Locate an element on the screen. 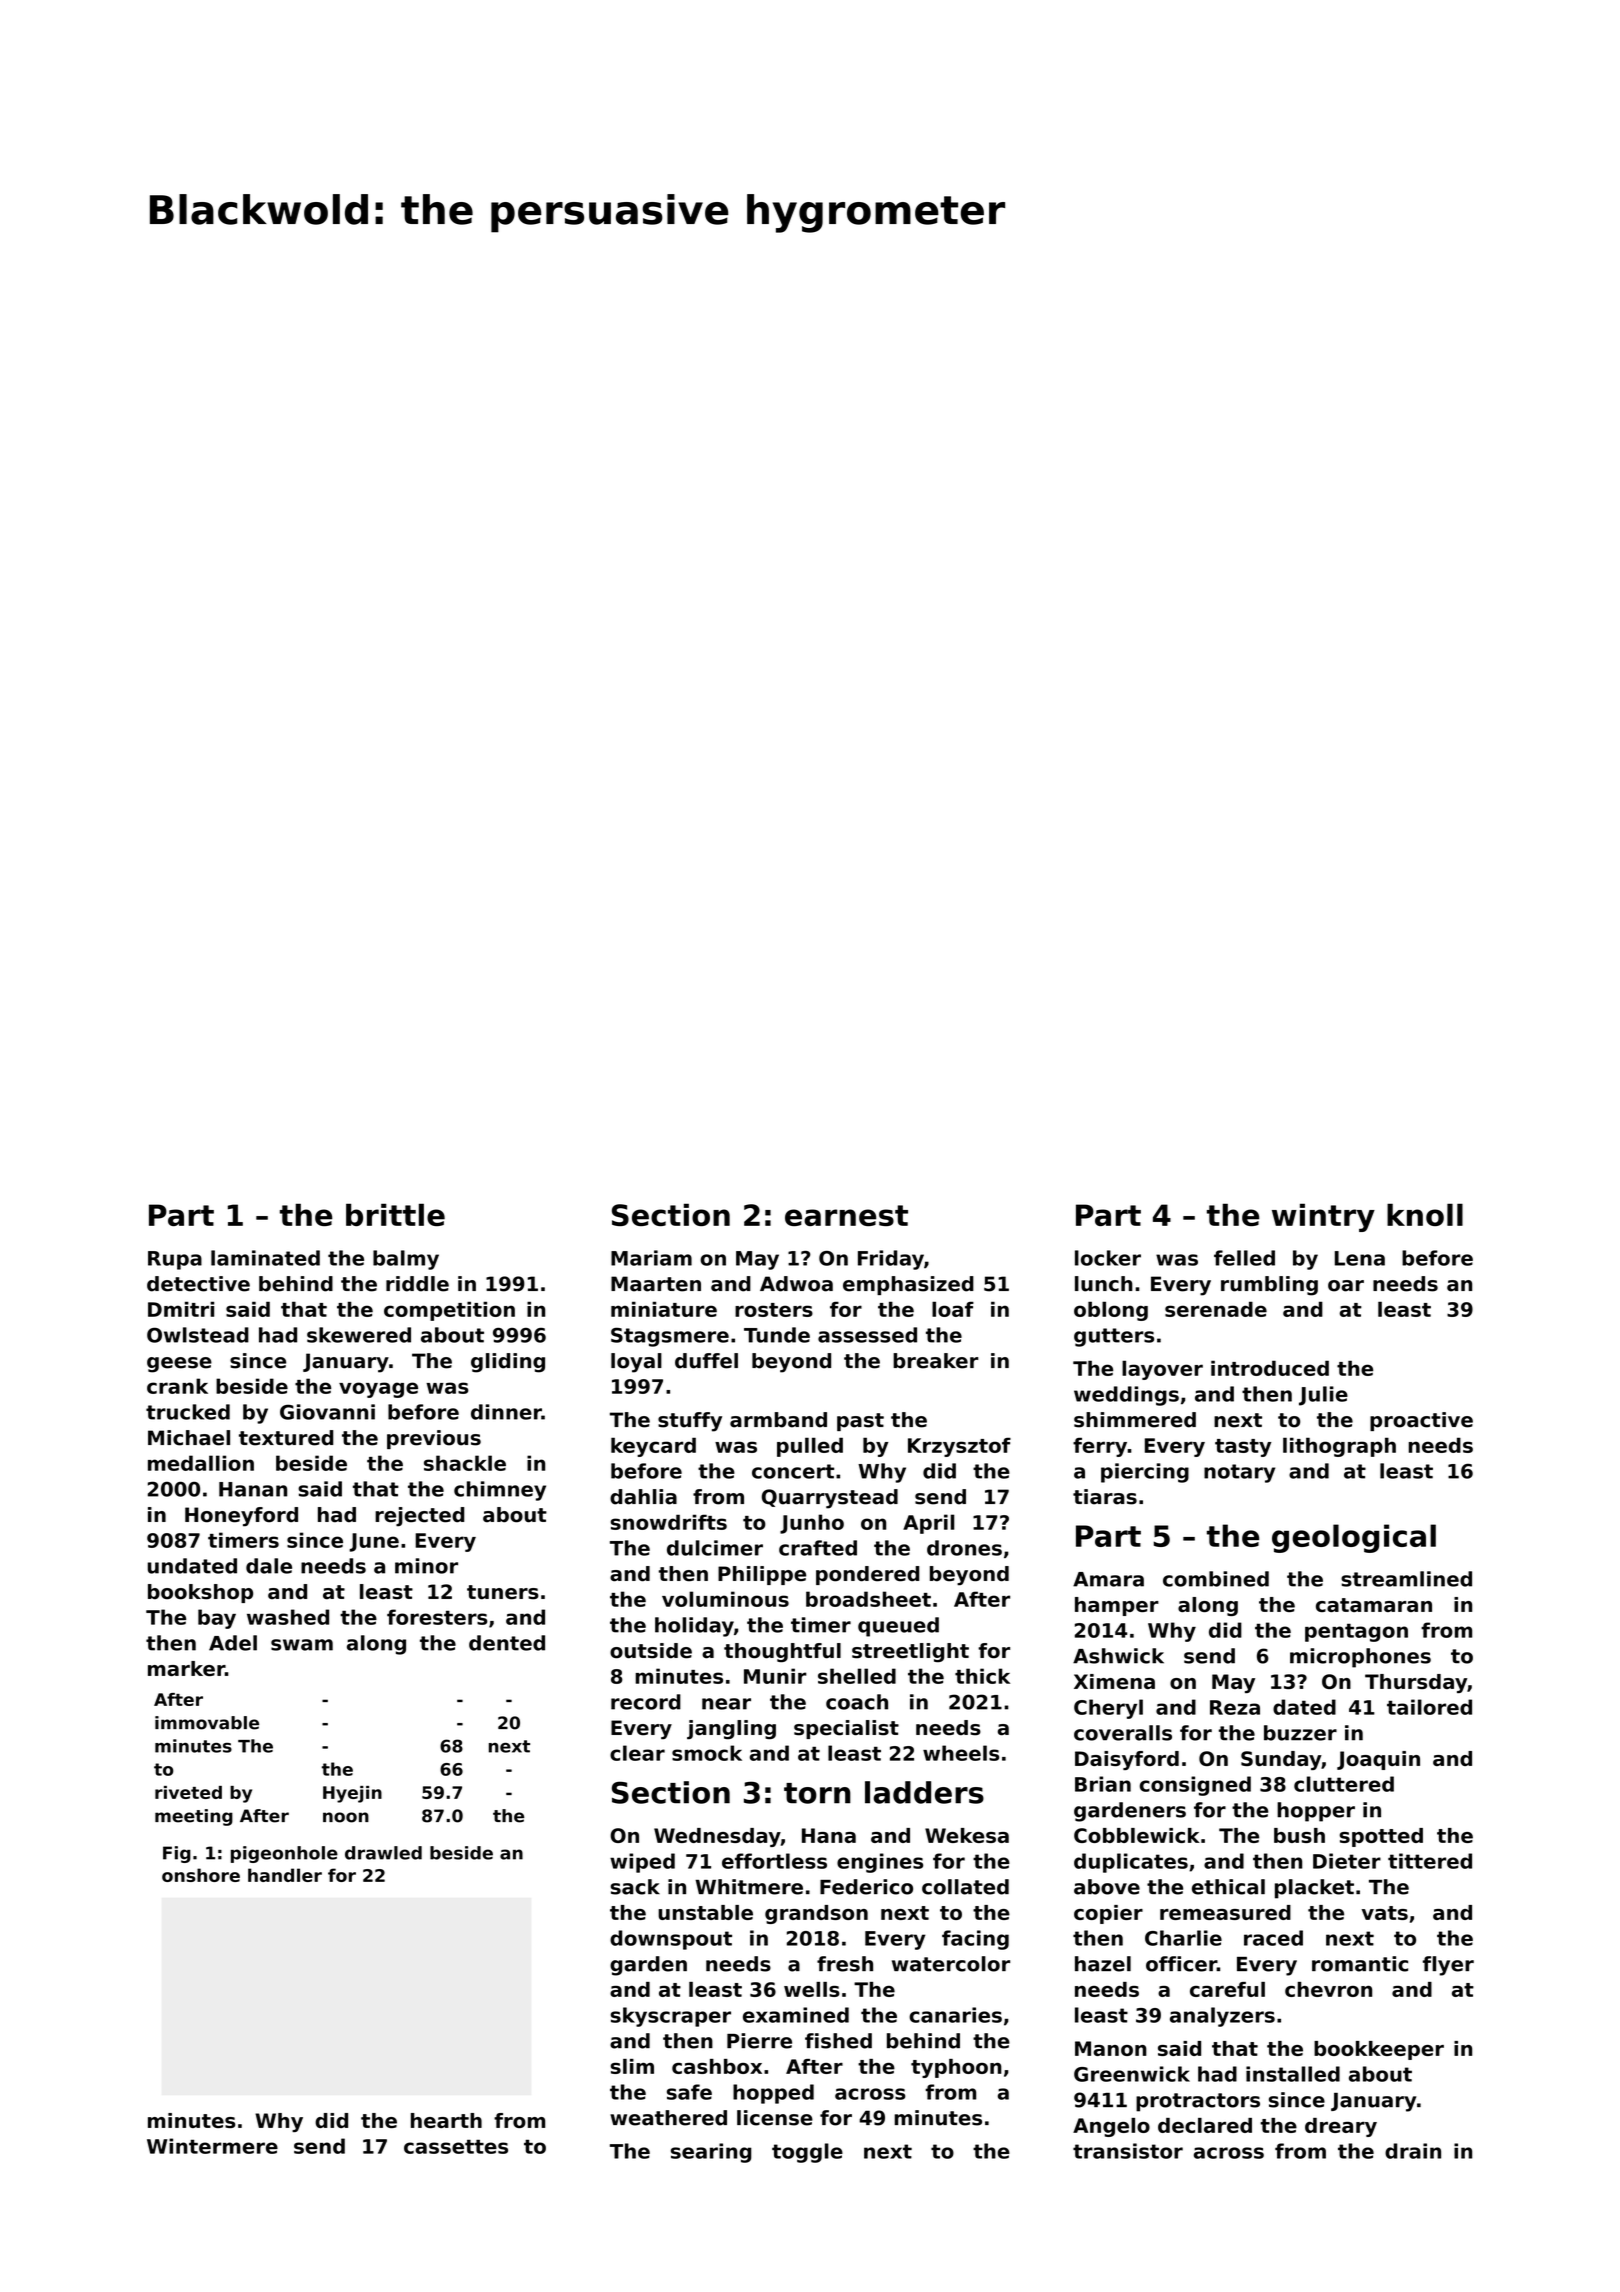 This screenshot has width=1620, height=2292. marker is located at coordinates (186, 1668).
